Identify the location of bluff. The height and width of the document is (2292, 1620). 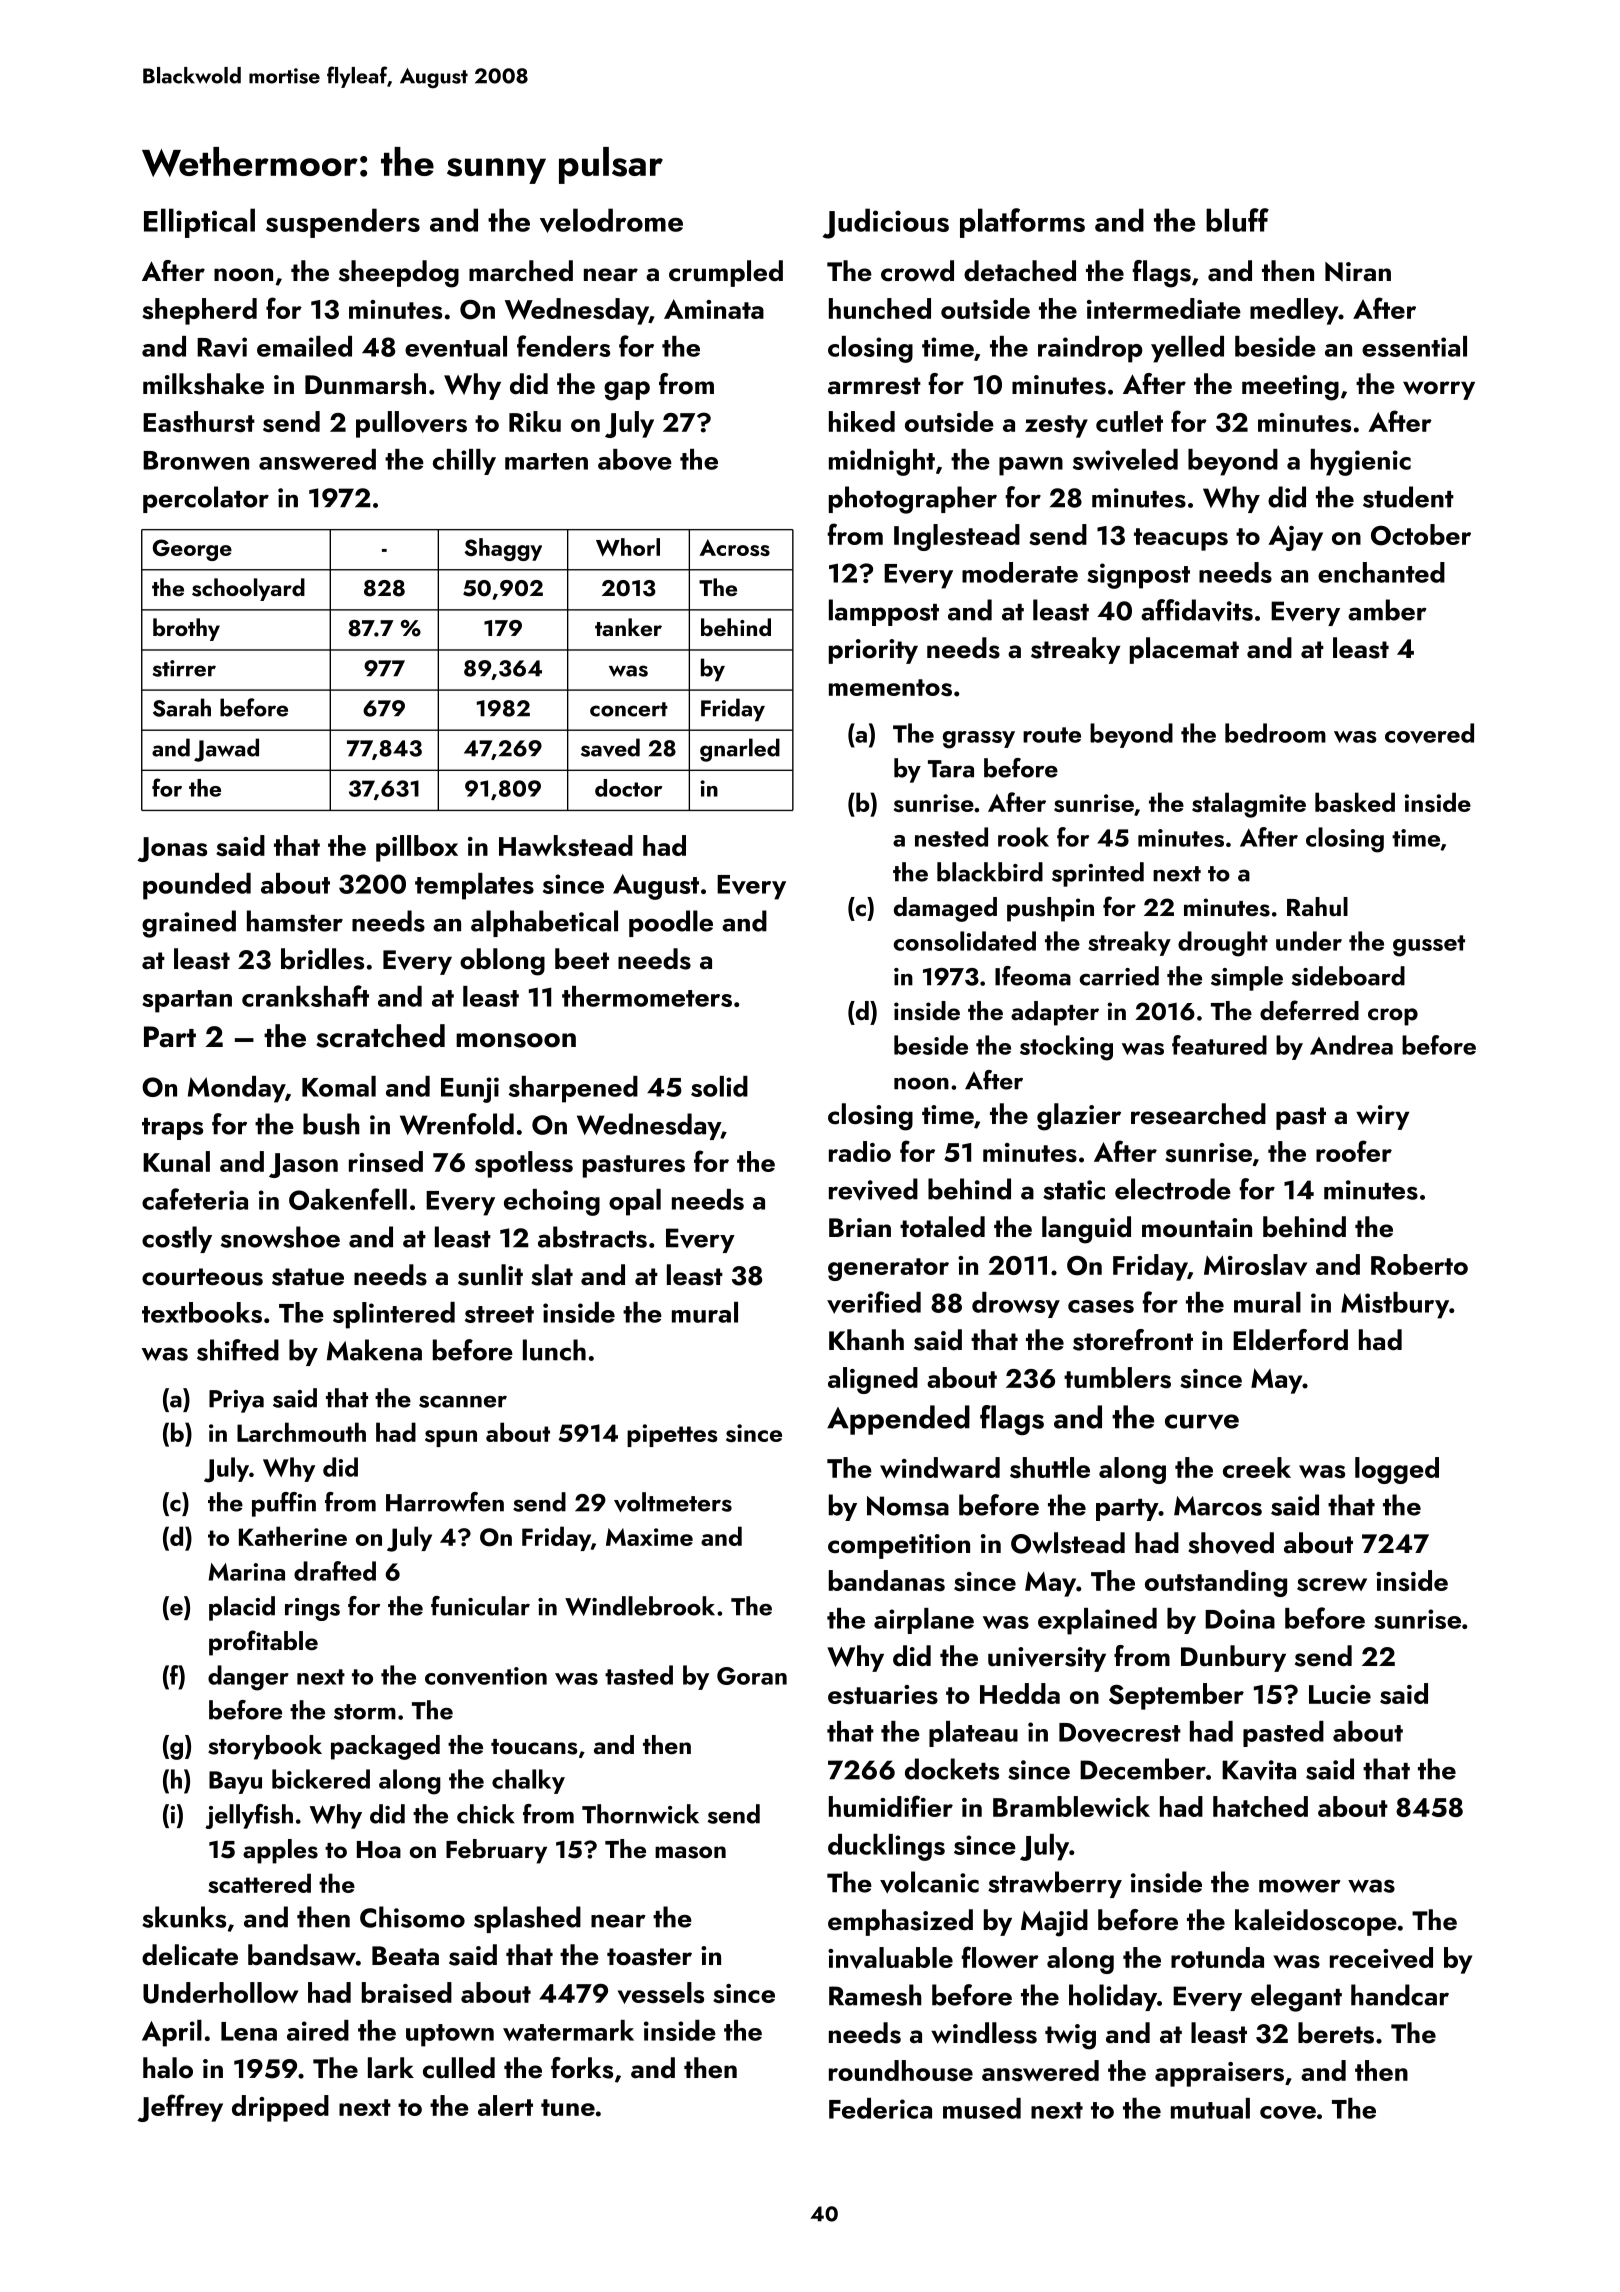
(1237, 220).
